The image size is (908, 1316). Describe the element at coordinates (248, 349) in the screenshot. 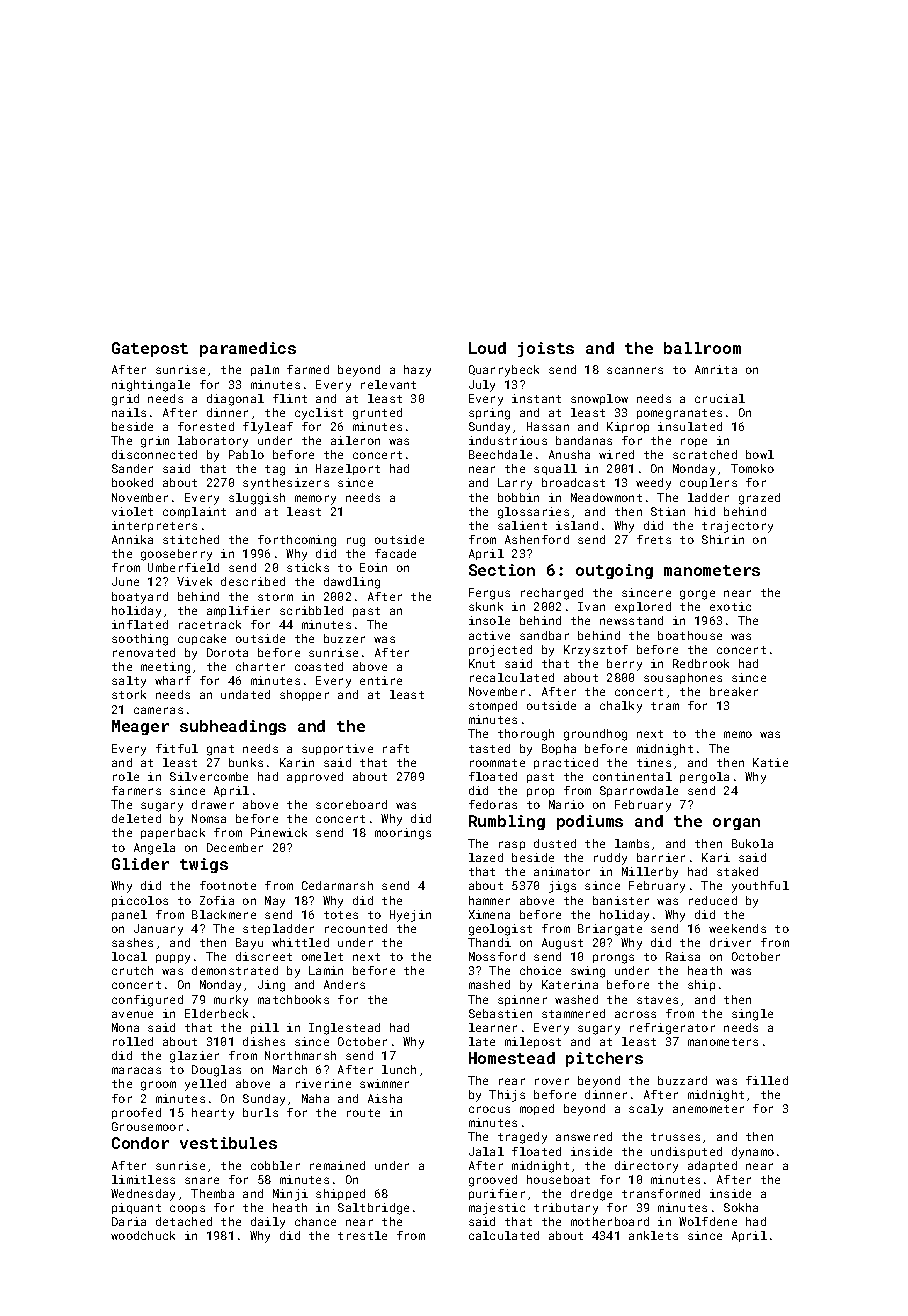

I see `paramedics` at that location.
